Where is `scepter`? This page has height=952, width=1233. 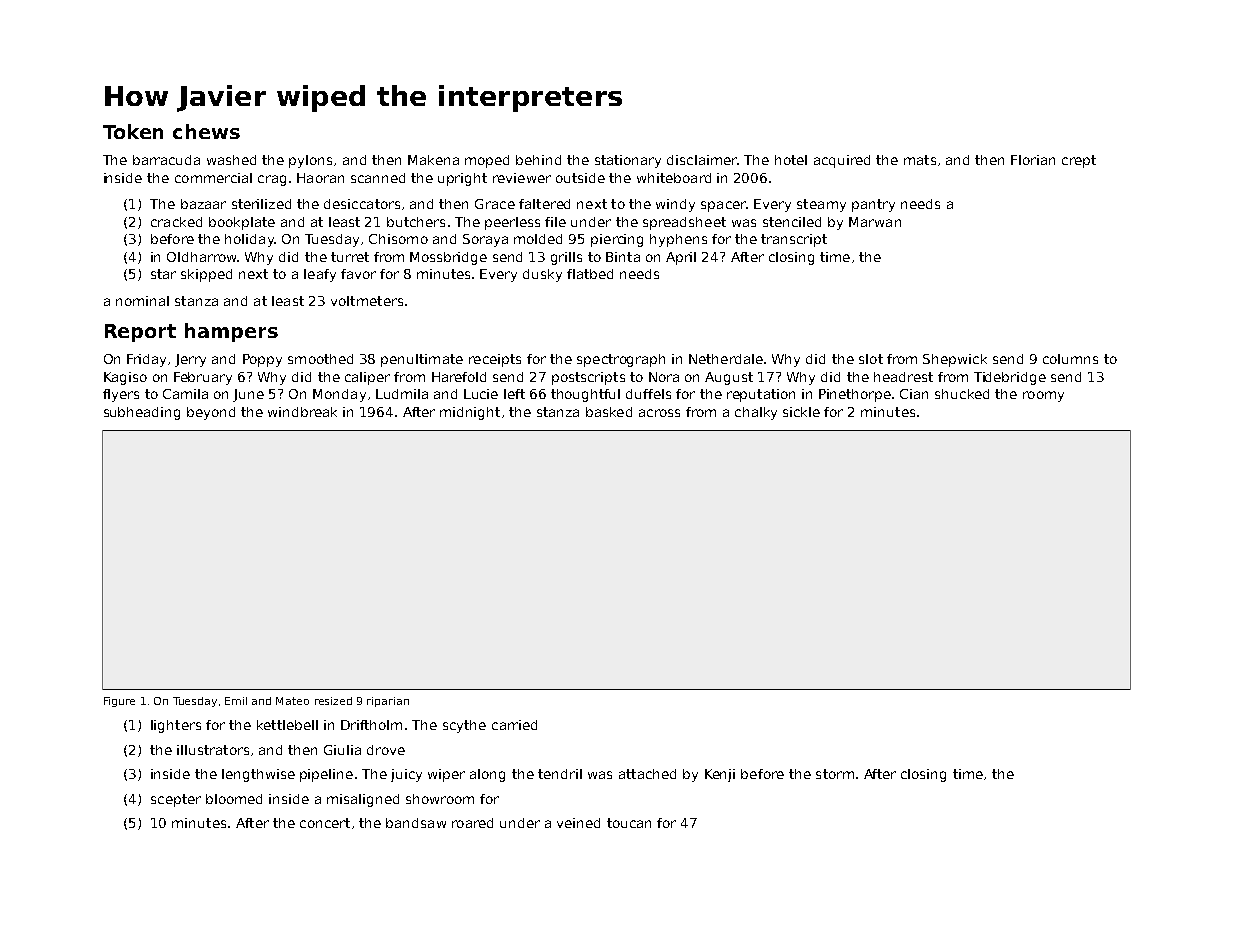
scepter is located at coordinates (176, 800).
